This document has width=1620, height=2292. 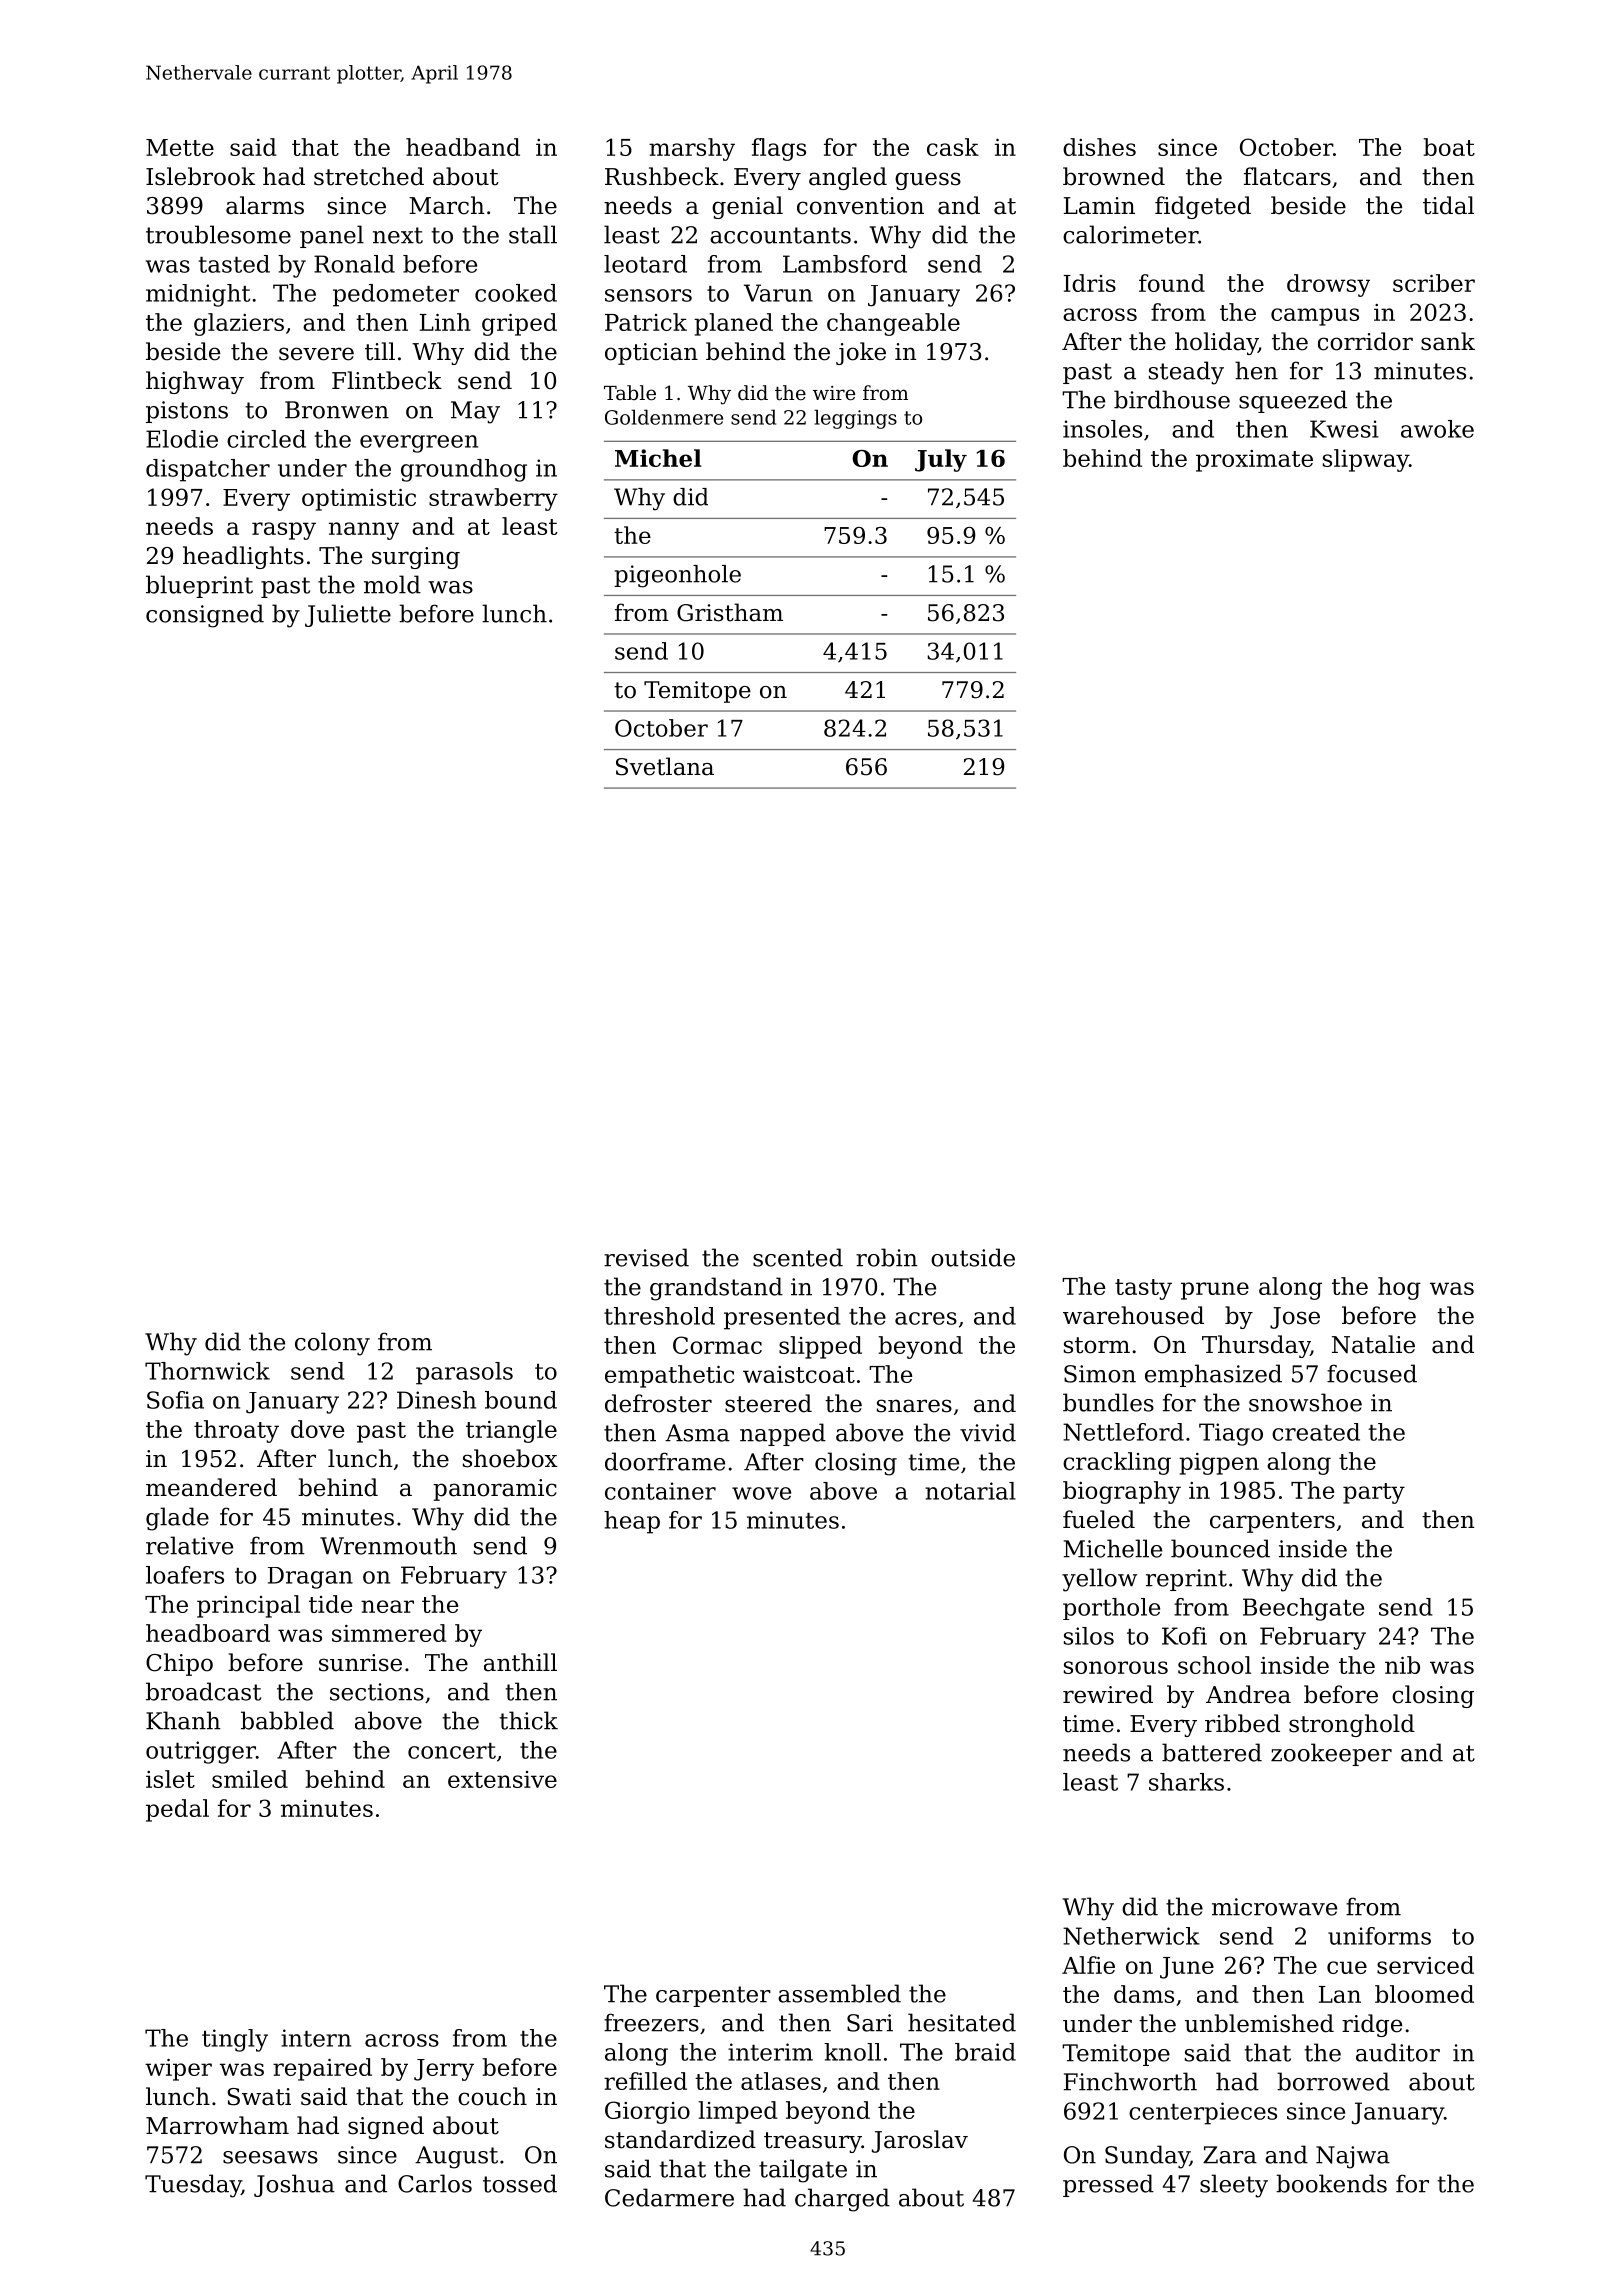 What do you see at coordinates (250, 1779) in the document?
I see `smiled` at bounding box center [250, 1779].
